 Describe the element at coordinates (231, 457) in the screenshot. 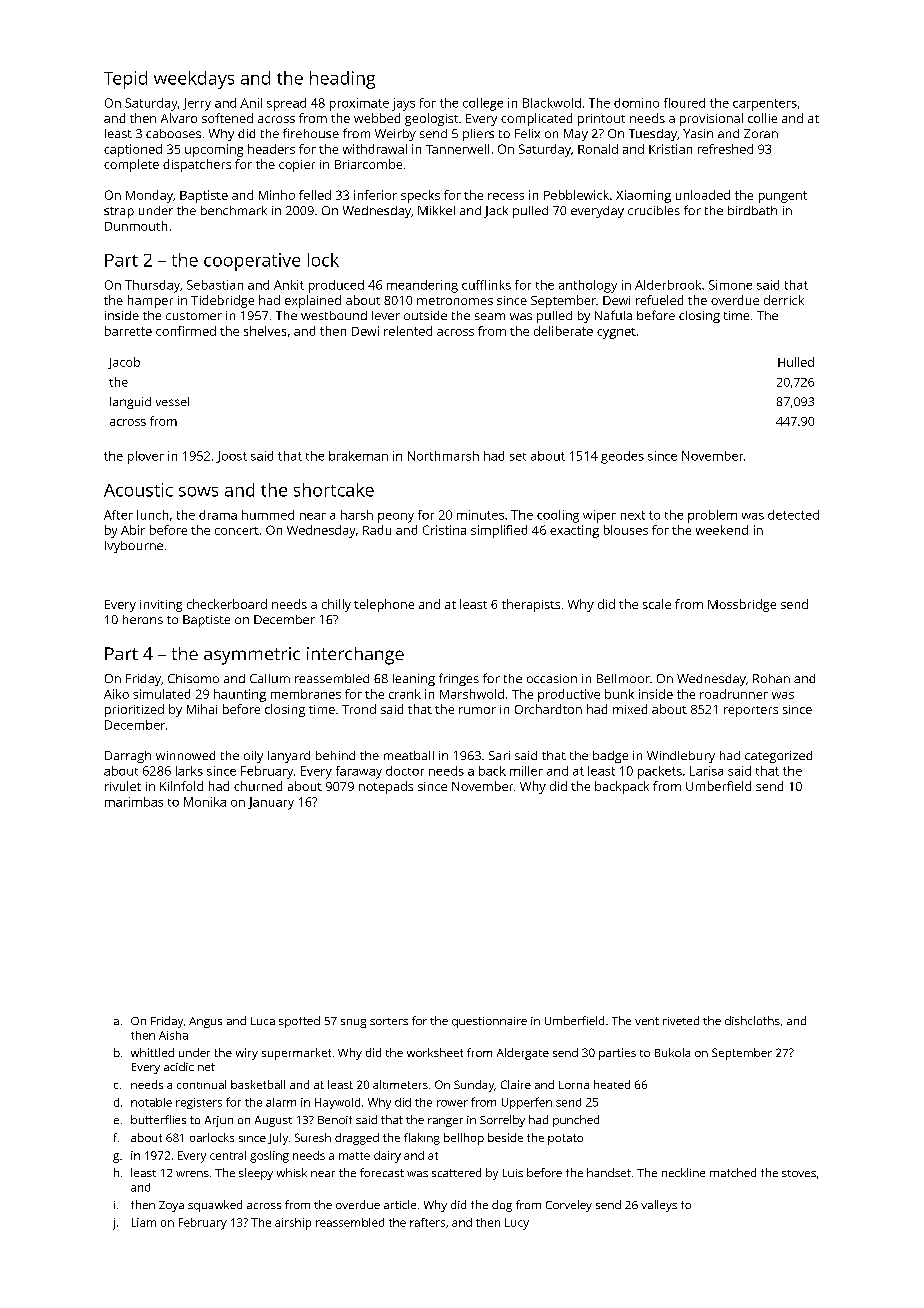

I see `Joost` at that location.
